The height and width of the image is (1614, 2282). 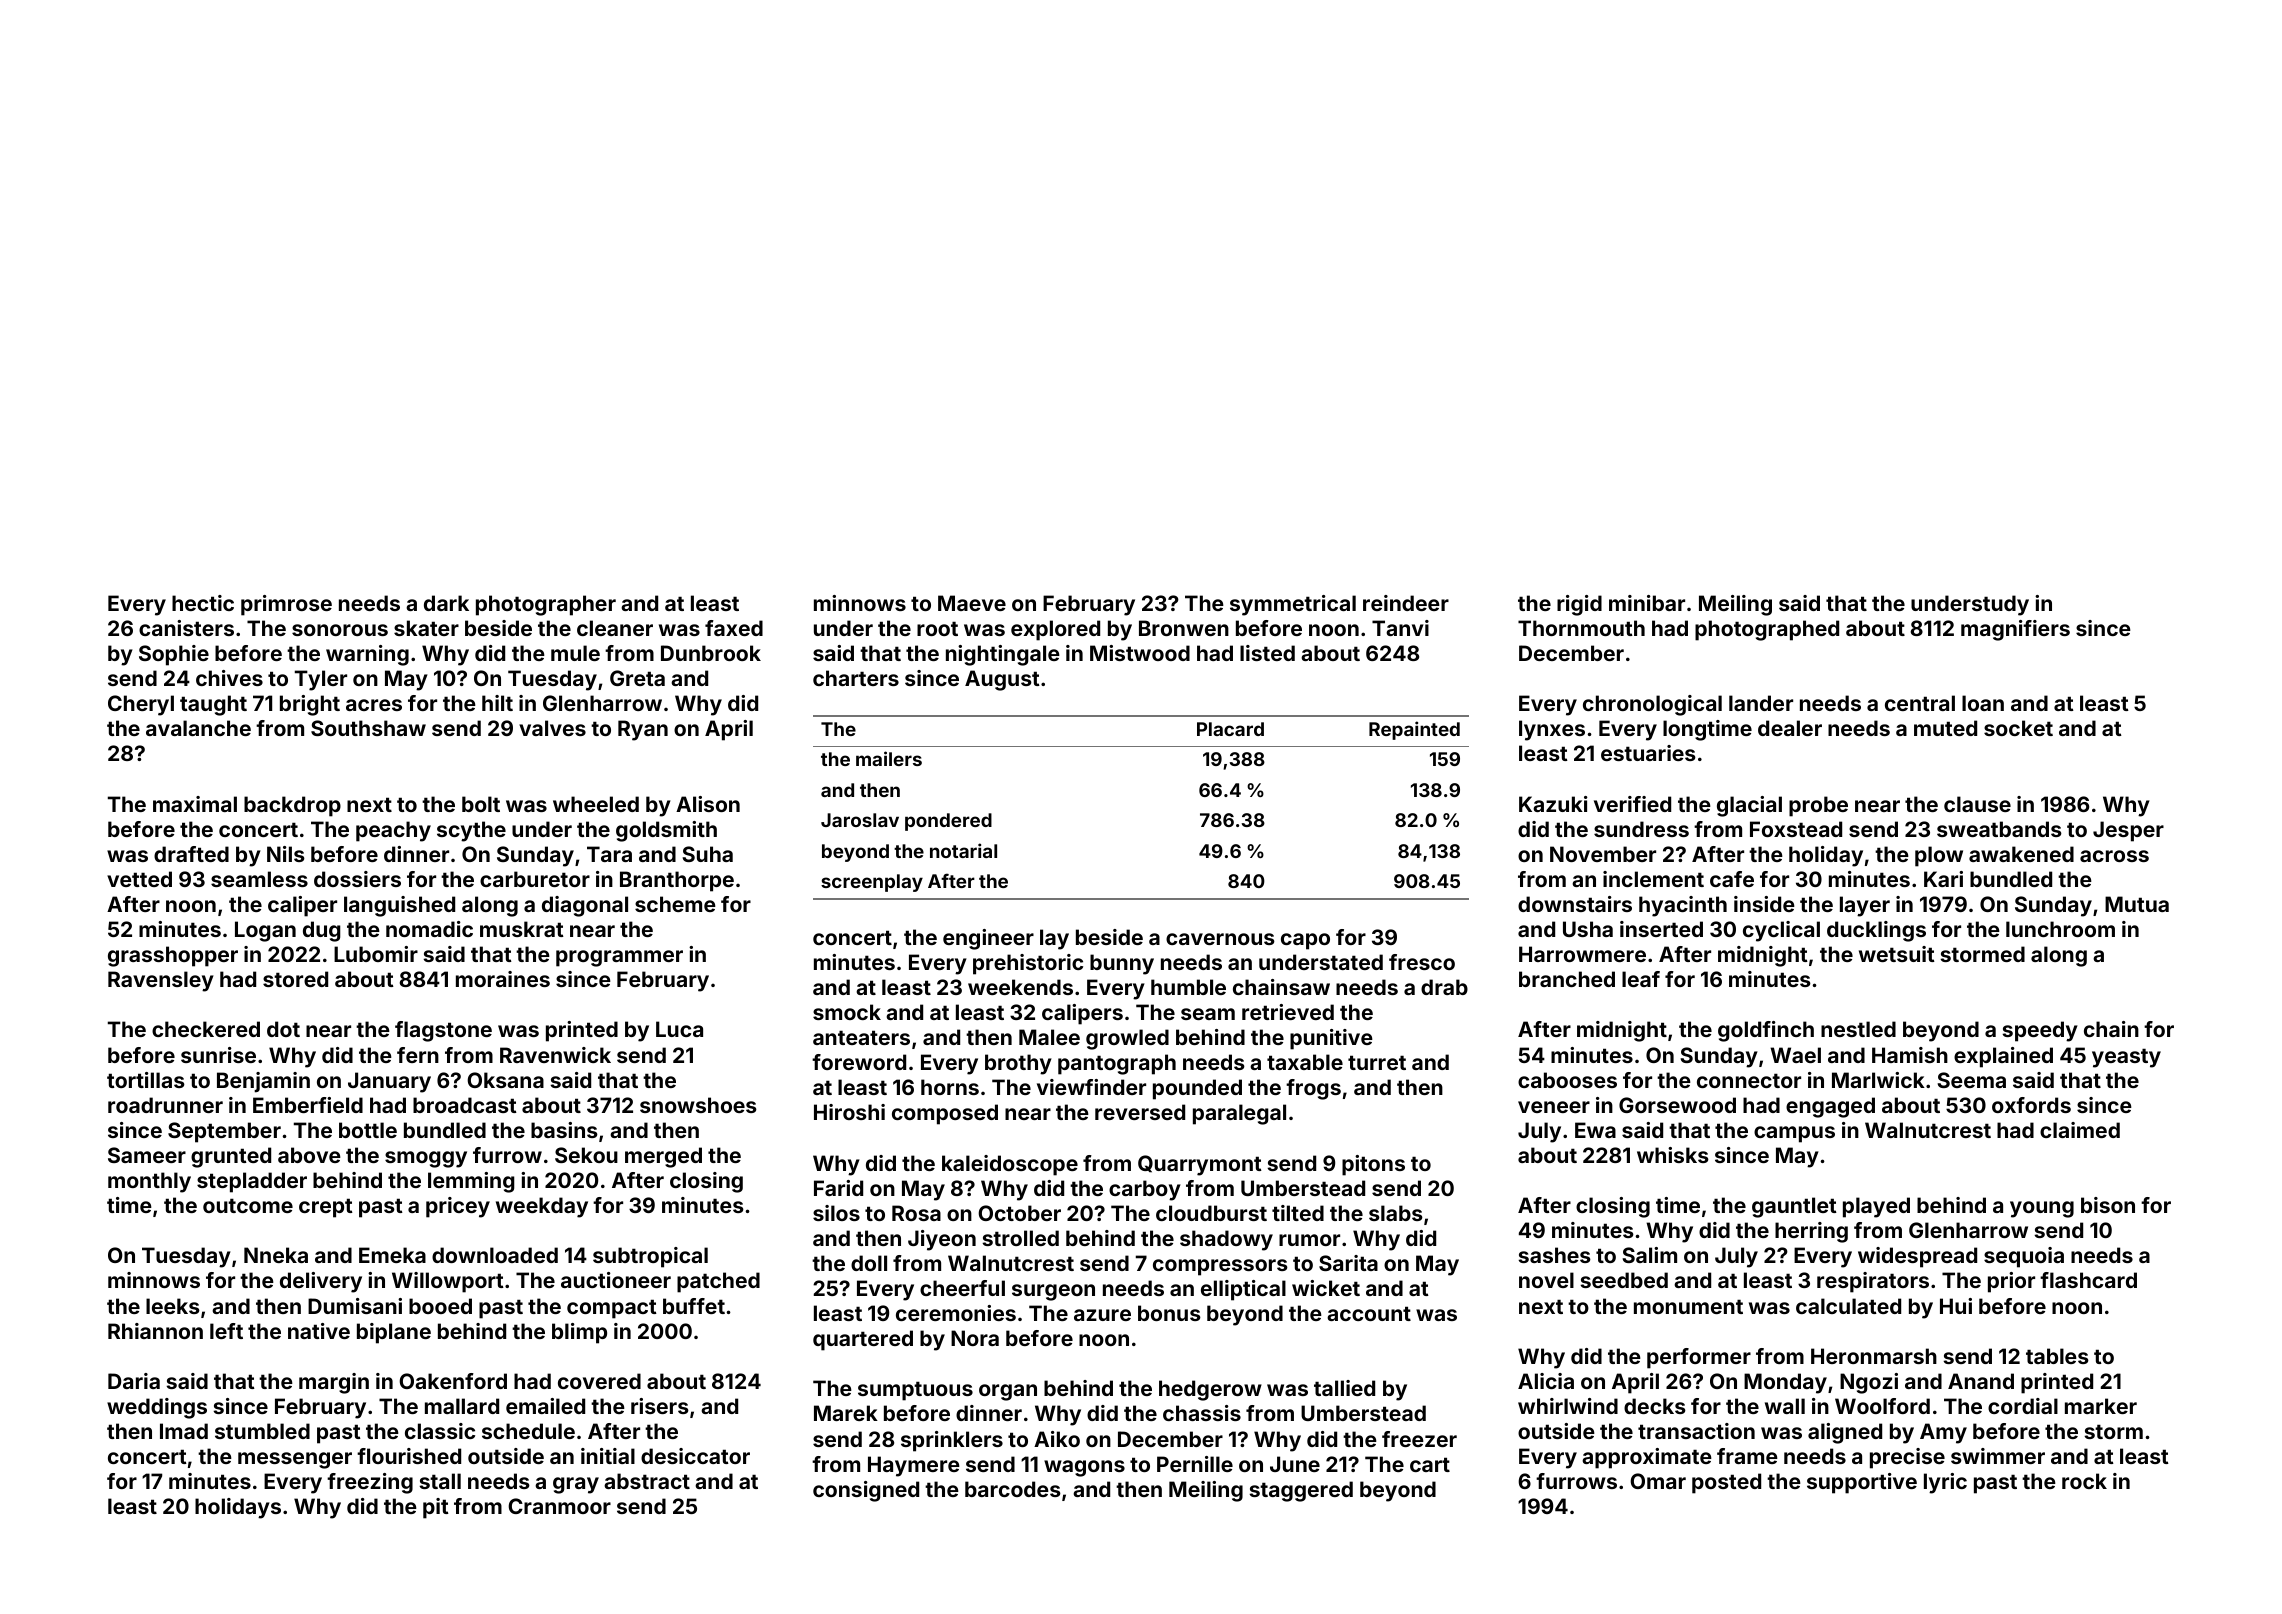 I want to click on monthly, so click(x=149, y=1182).
